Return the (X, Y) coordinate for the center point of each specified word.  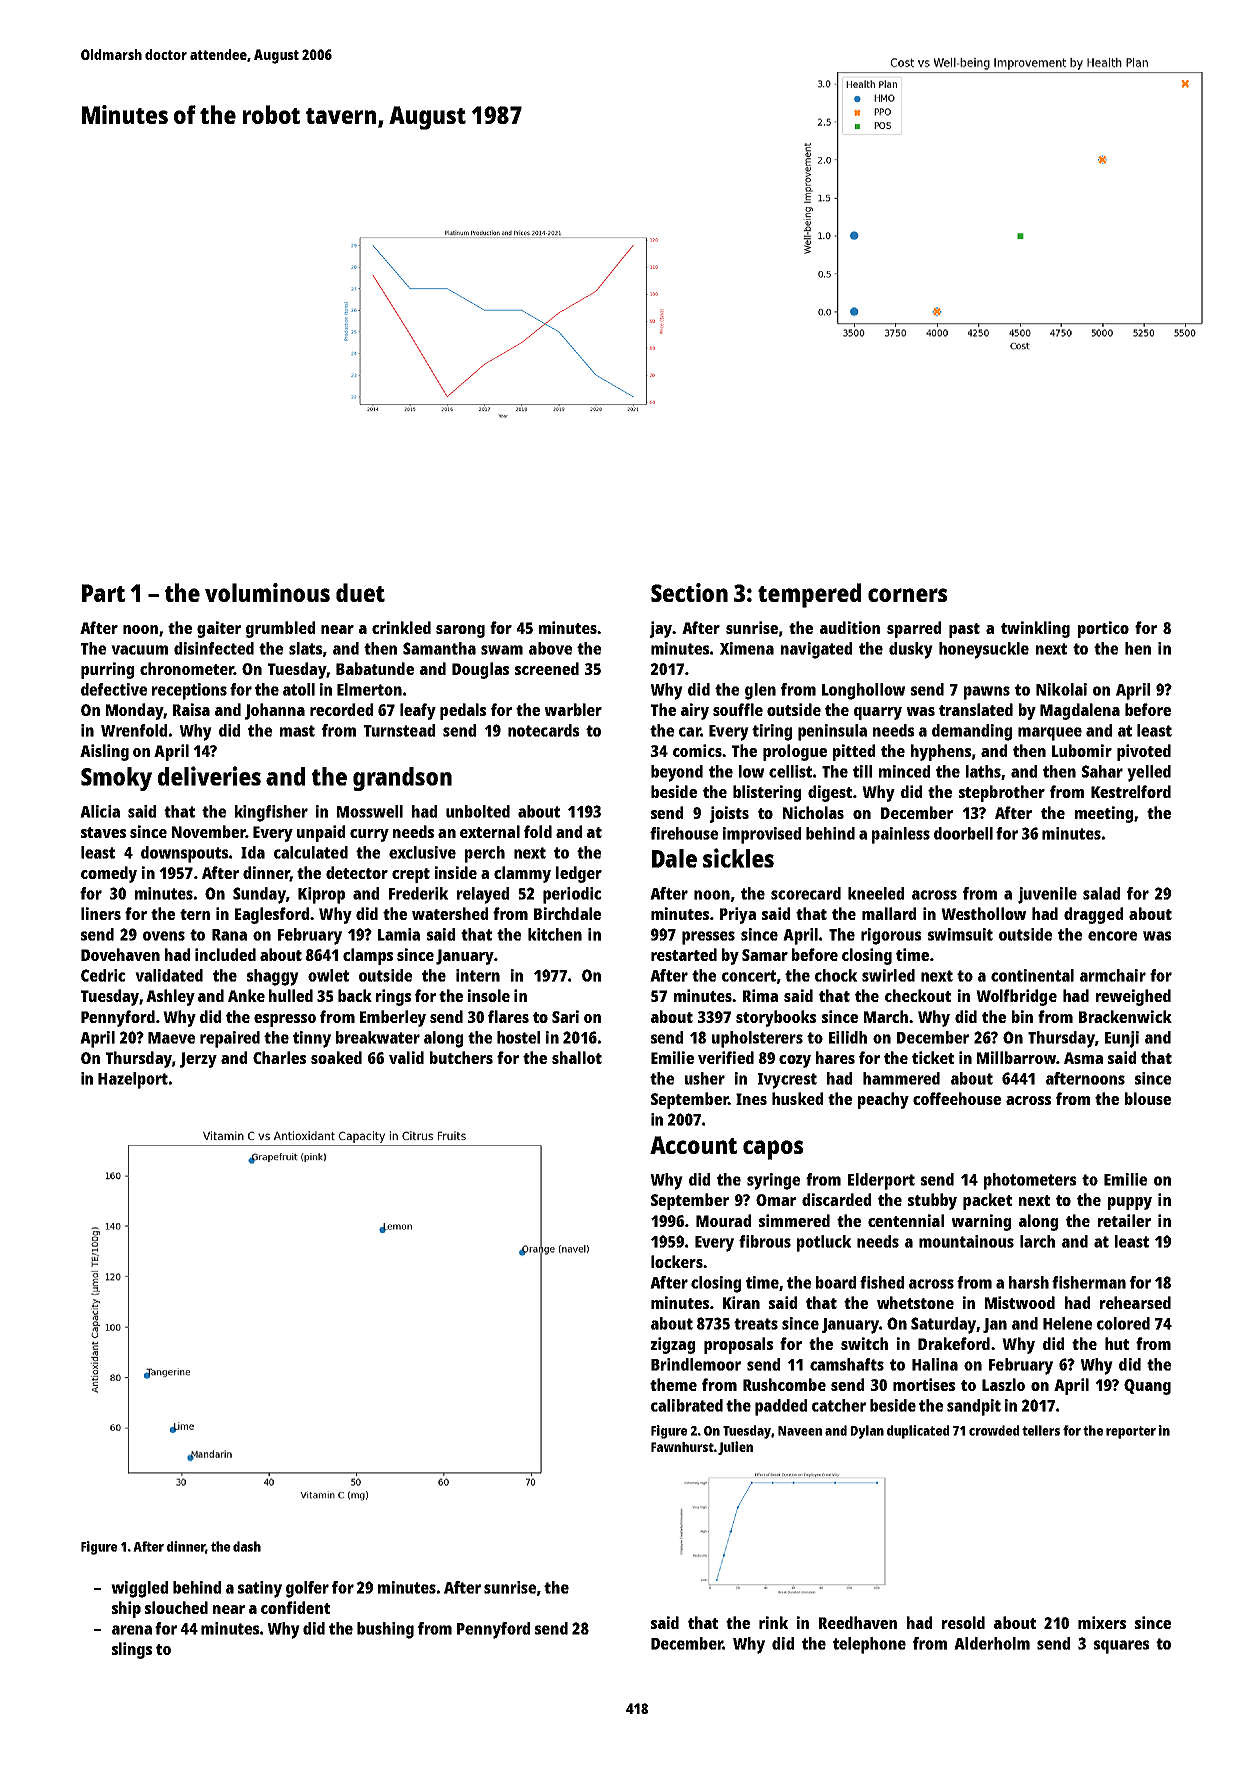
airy (695, 711)
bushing (385, 1630)
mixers (1102, 1622)
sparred (914, 629)
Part (103, 593)
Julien (735, 1448)
